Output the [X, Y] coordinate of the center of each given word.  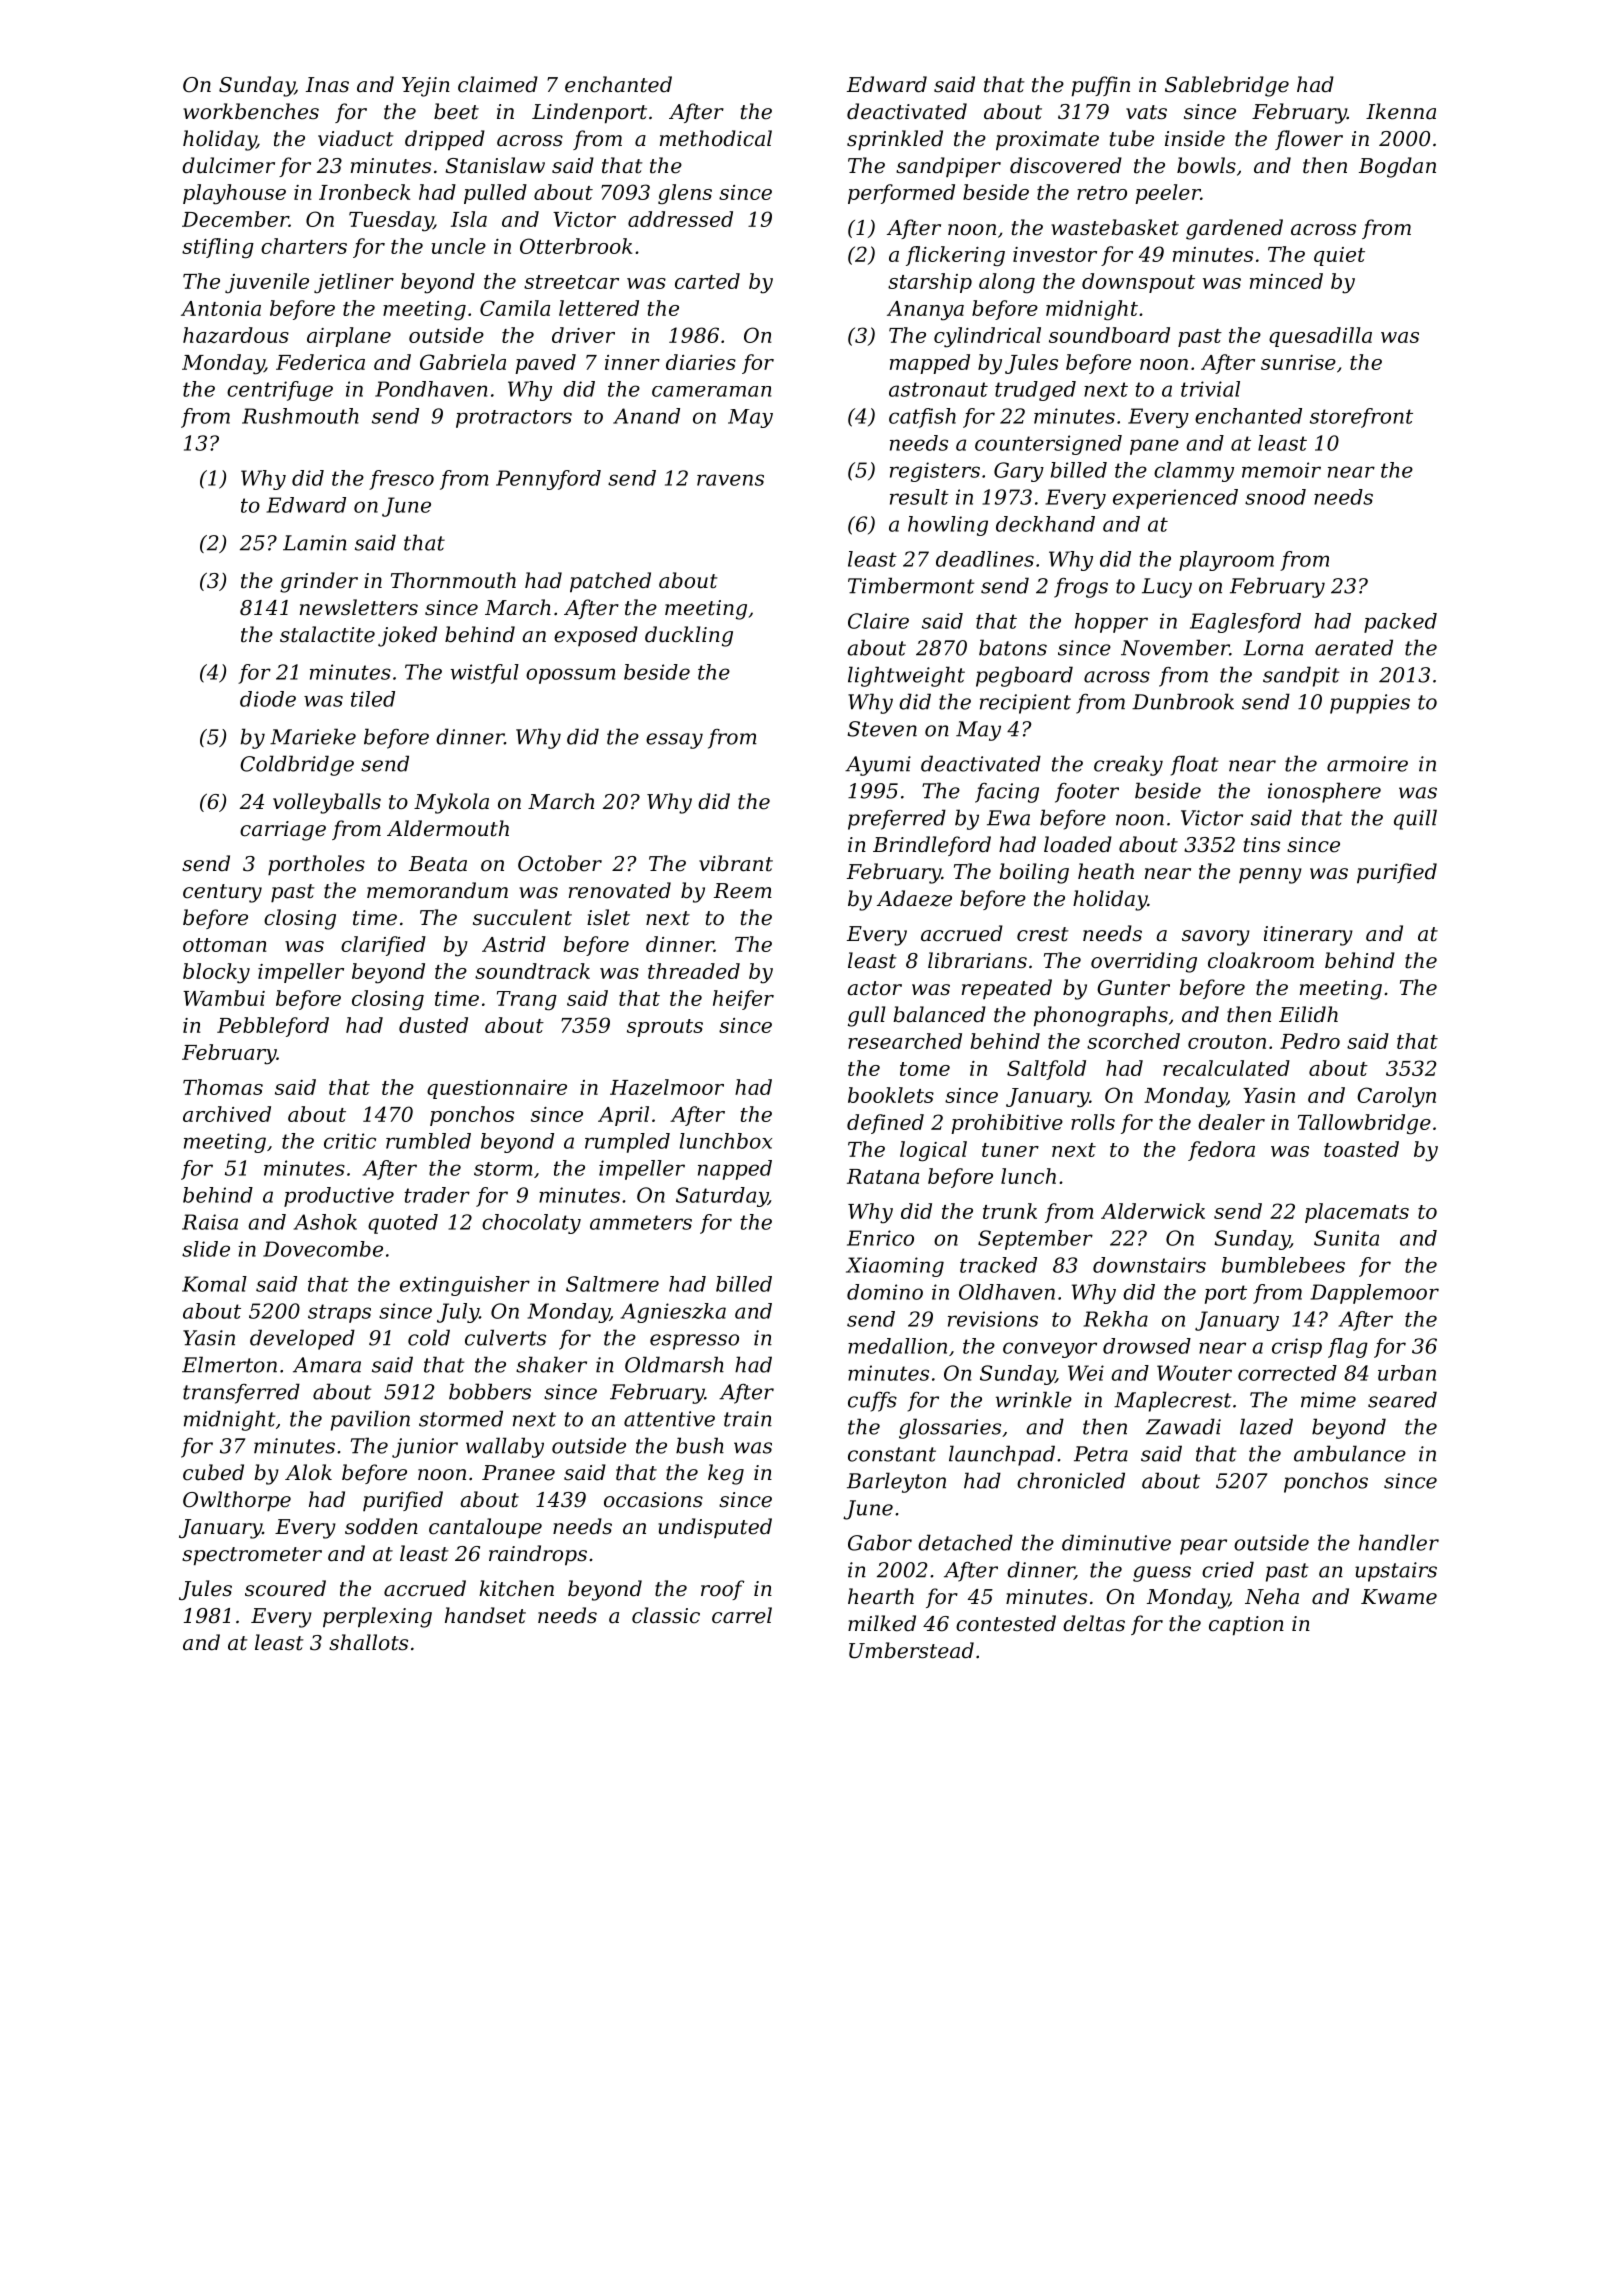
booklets [891, 1095]
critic [350, 1141]
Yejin [426, 87]
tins [1262, 845]
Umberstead [911, 1650]
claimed [498, 84]
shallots [368, 1642]
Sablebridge [1227, 86]
